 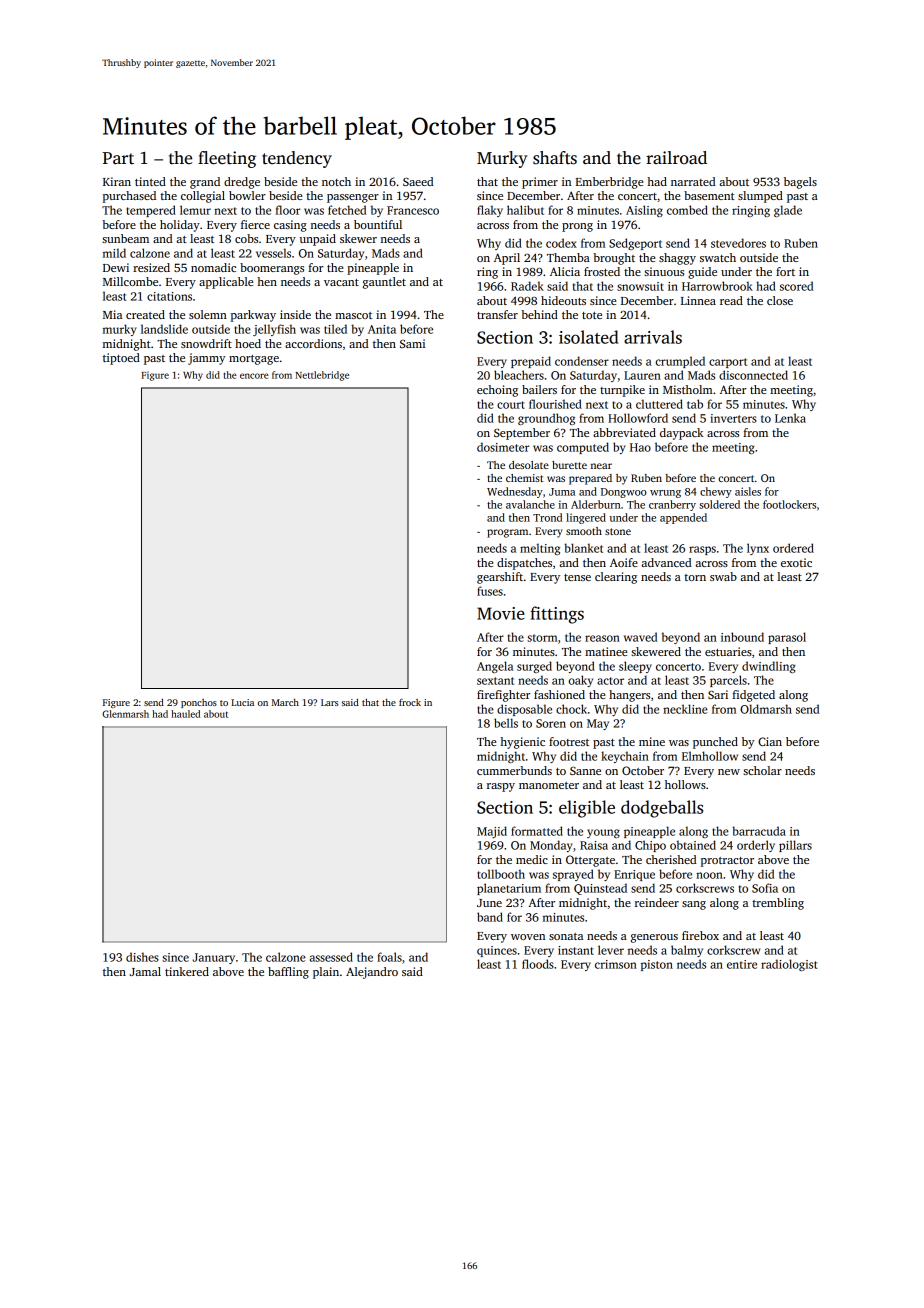 What do you see at coordinates (555, 158) in the screenshot?
I see `shafts` at bounding box center [555, 158].
